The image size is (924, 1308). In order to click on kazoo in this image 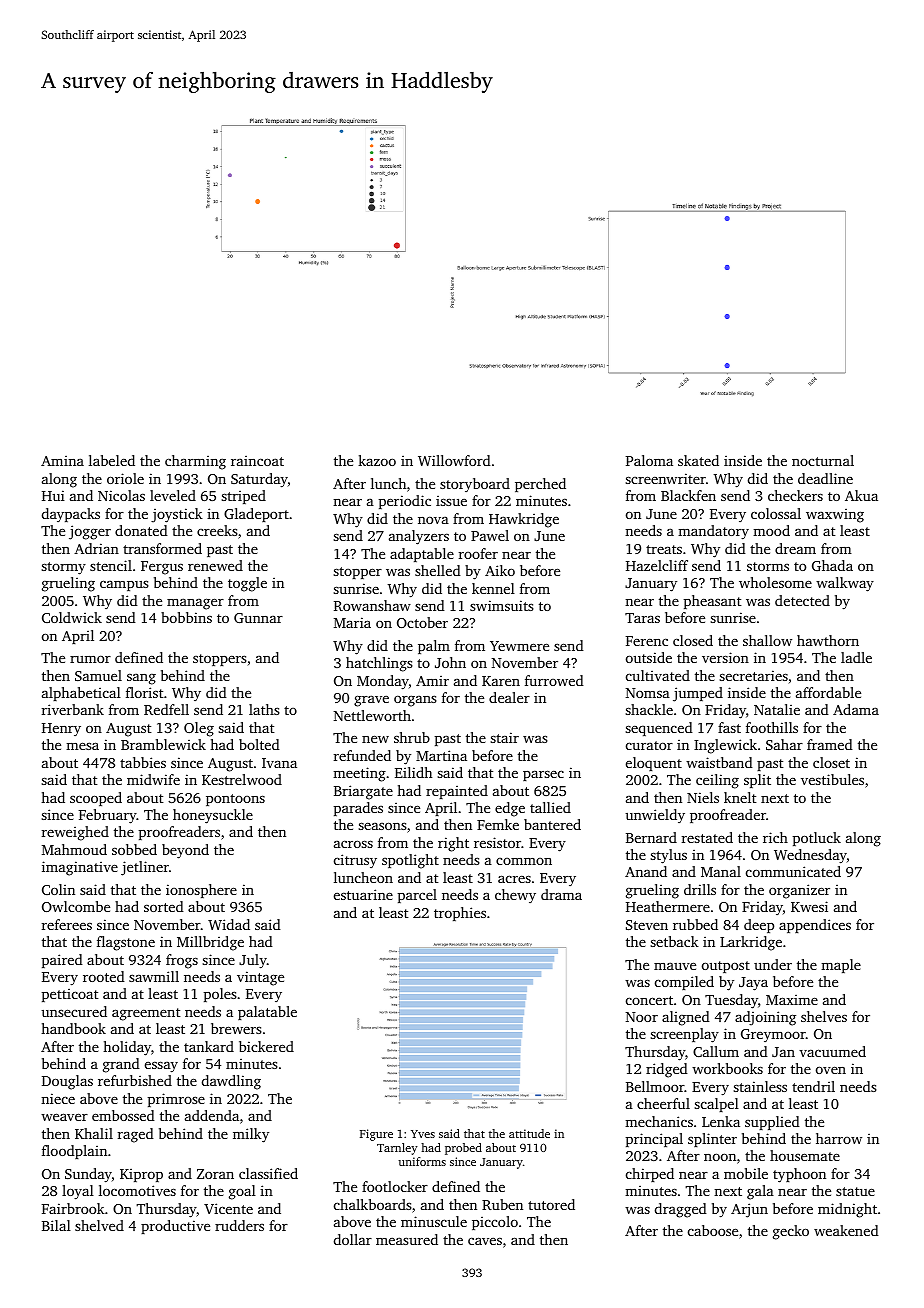, I will do `click(377, 460)`.
